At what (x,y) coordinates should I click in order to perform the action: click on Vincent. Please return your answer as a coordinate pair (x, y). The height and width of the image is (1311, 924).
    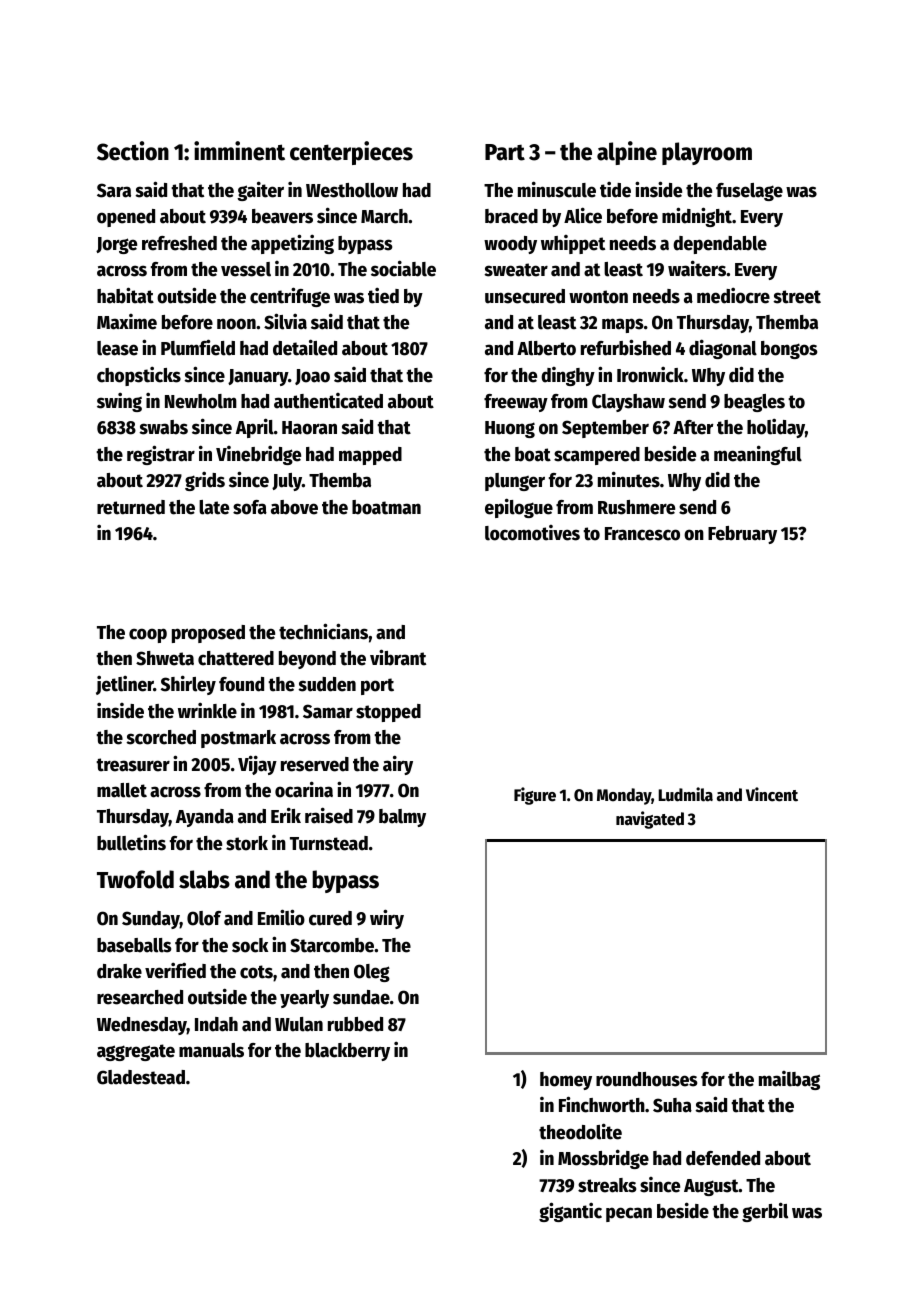
    Looking at the image, I should click on (772, 794).
